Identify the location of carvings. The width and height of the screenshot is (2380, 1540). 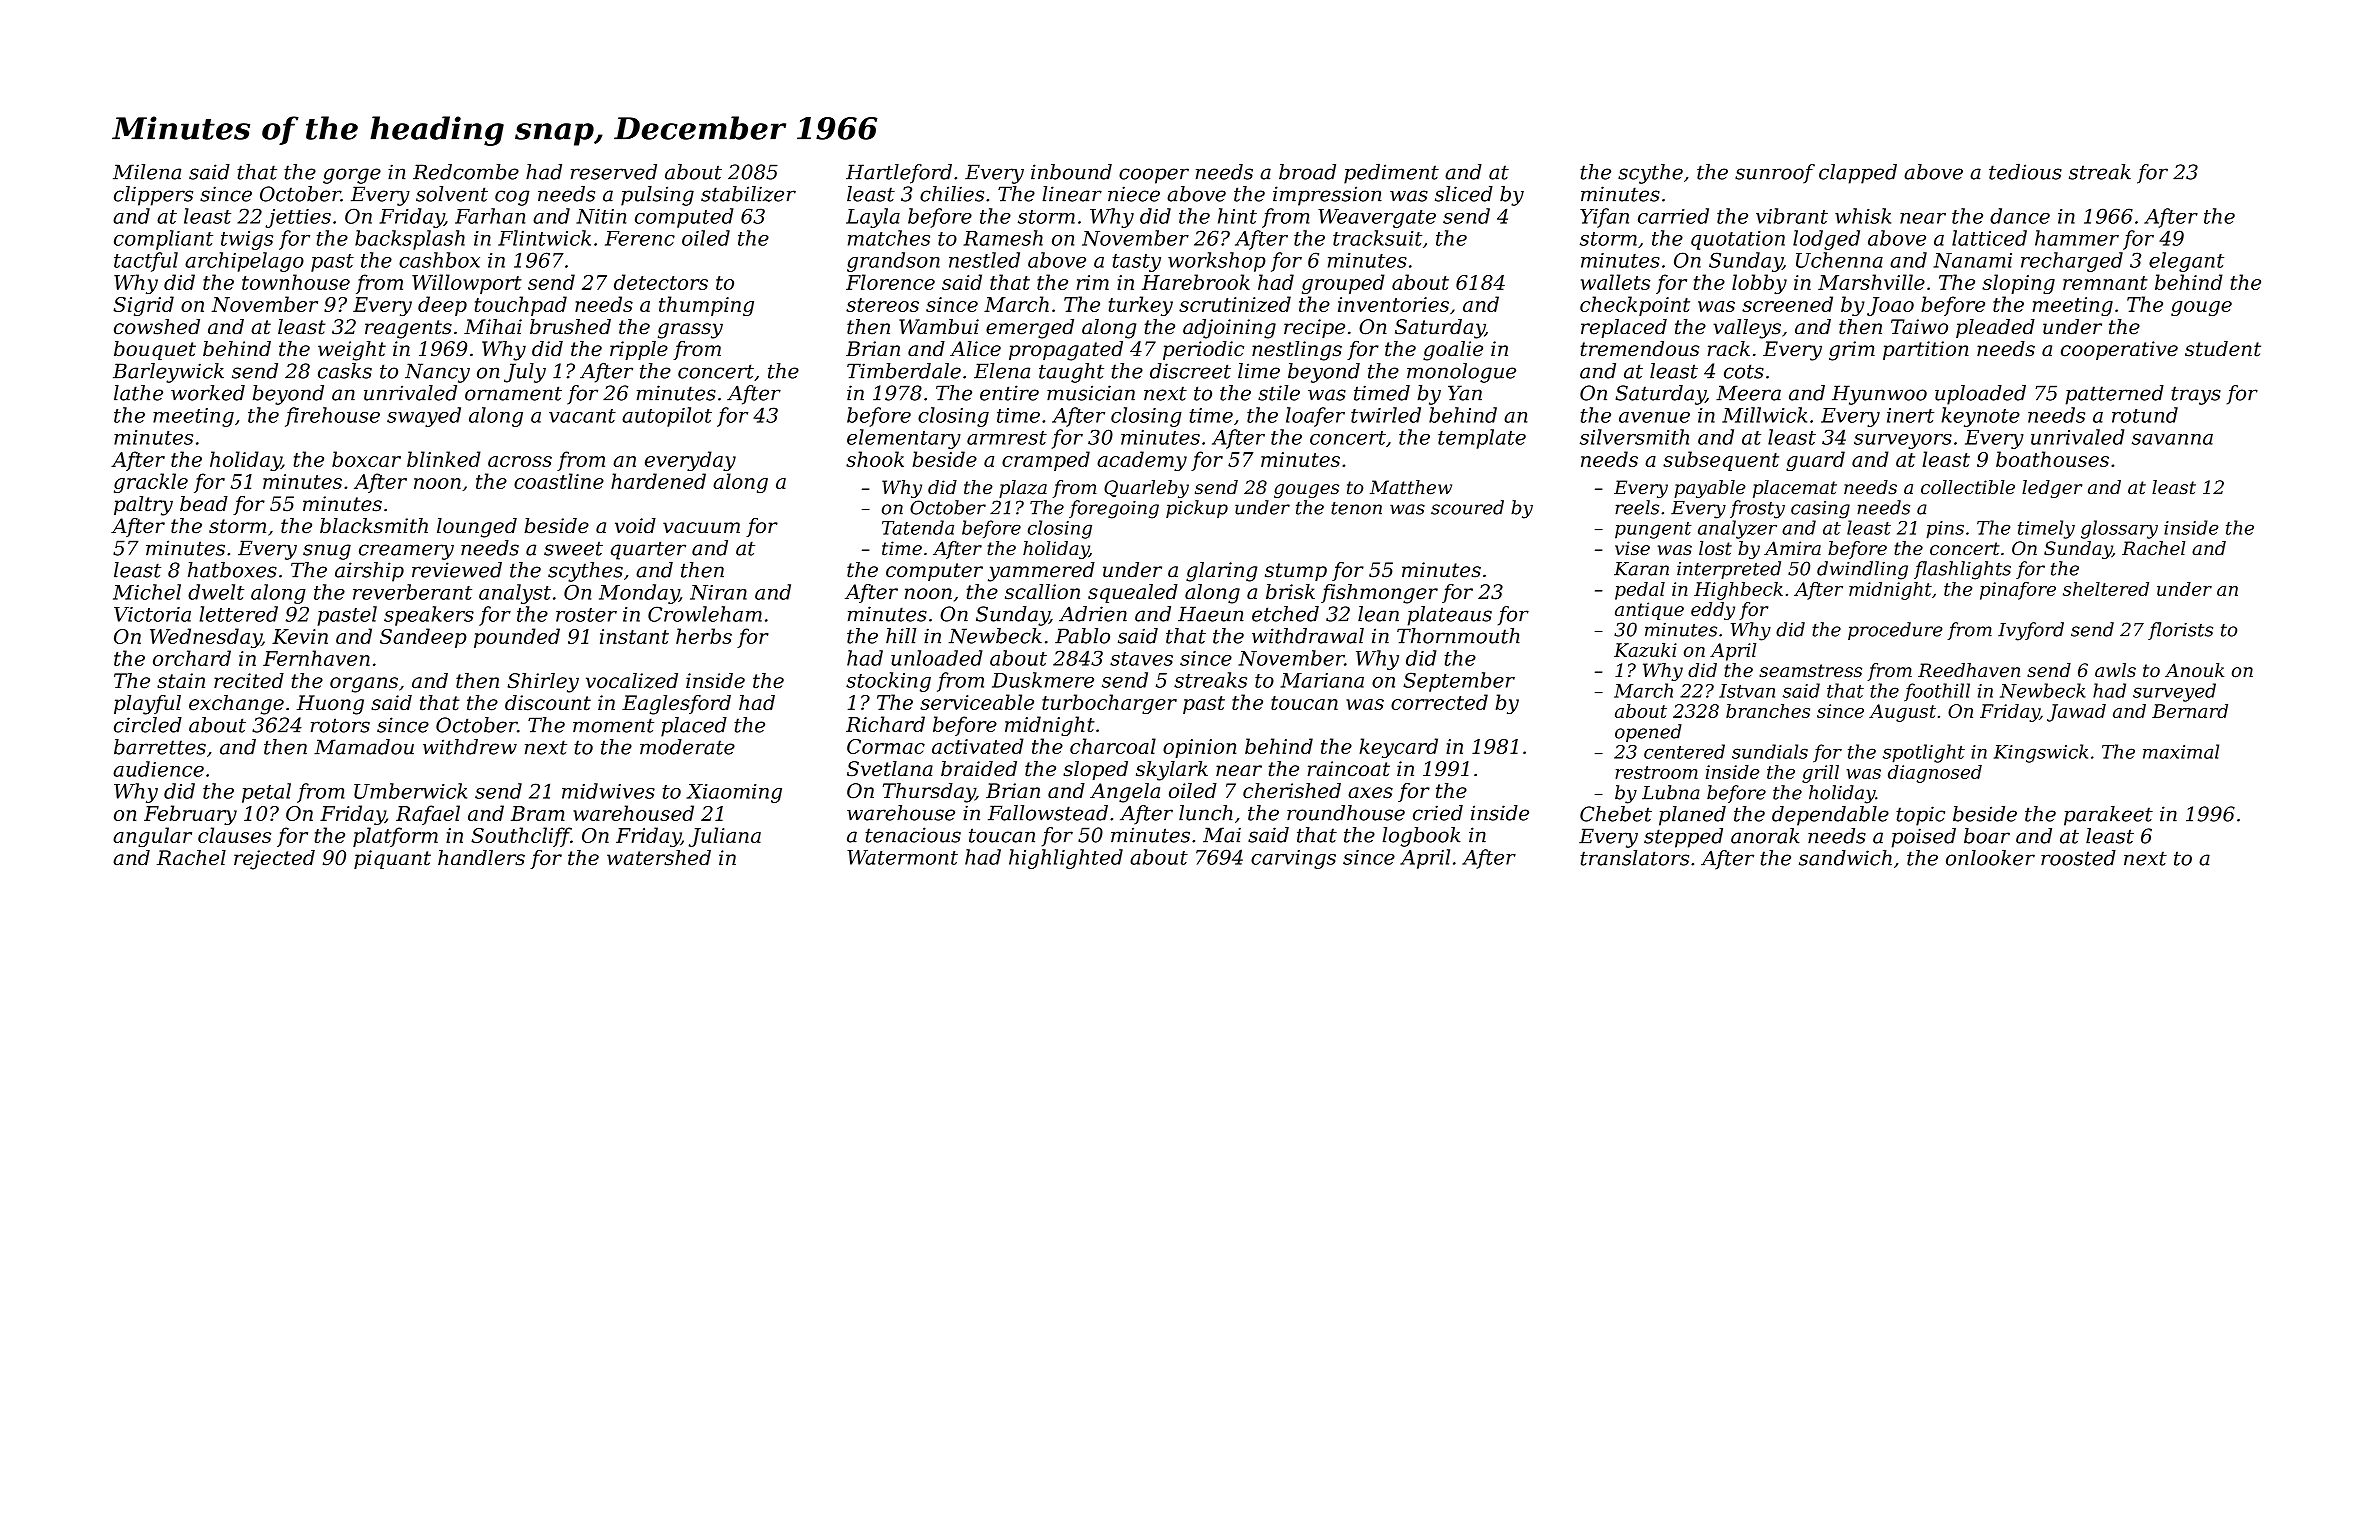
(1293, 859).
